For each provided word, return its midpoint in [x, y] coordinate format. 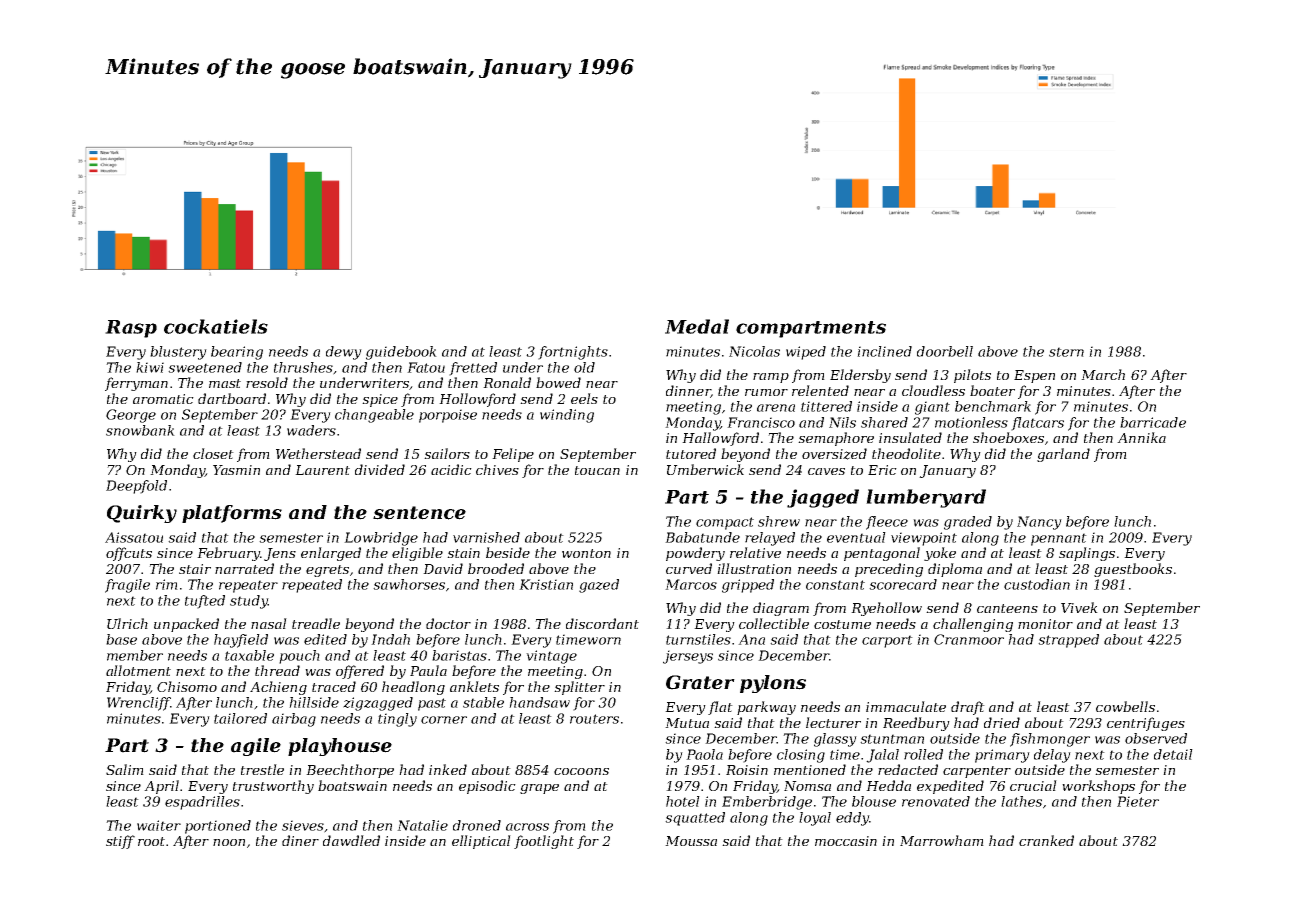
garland [1063, 455]
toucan [597, 470]
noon [229, 842]
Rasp [131, 329]
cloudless [933, 390]
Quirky [142, 514]
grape [539, 789]
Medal [697, 326]
